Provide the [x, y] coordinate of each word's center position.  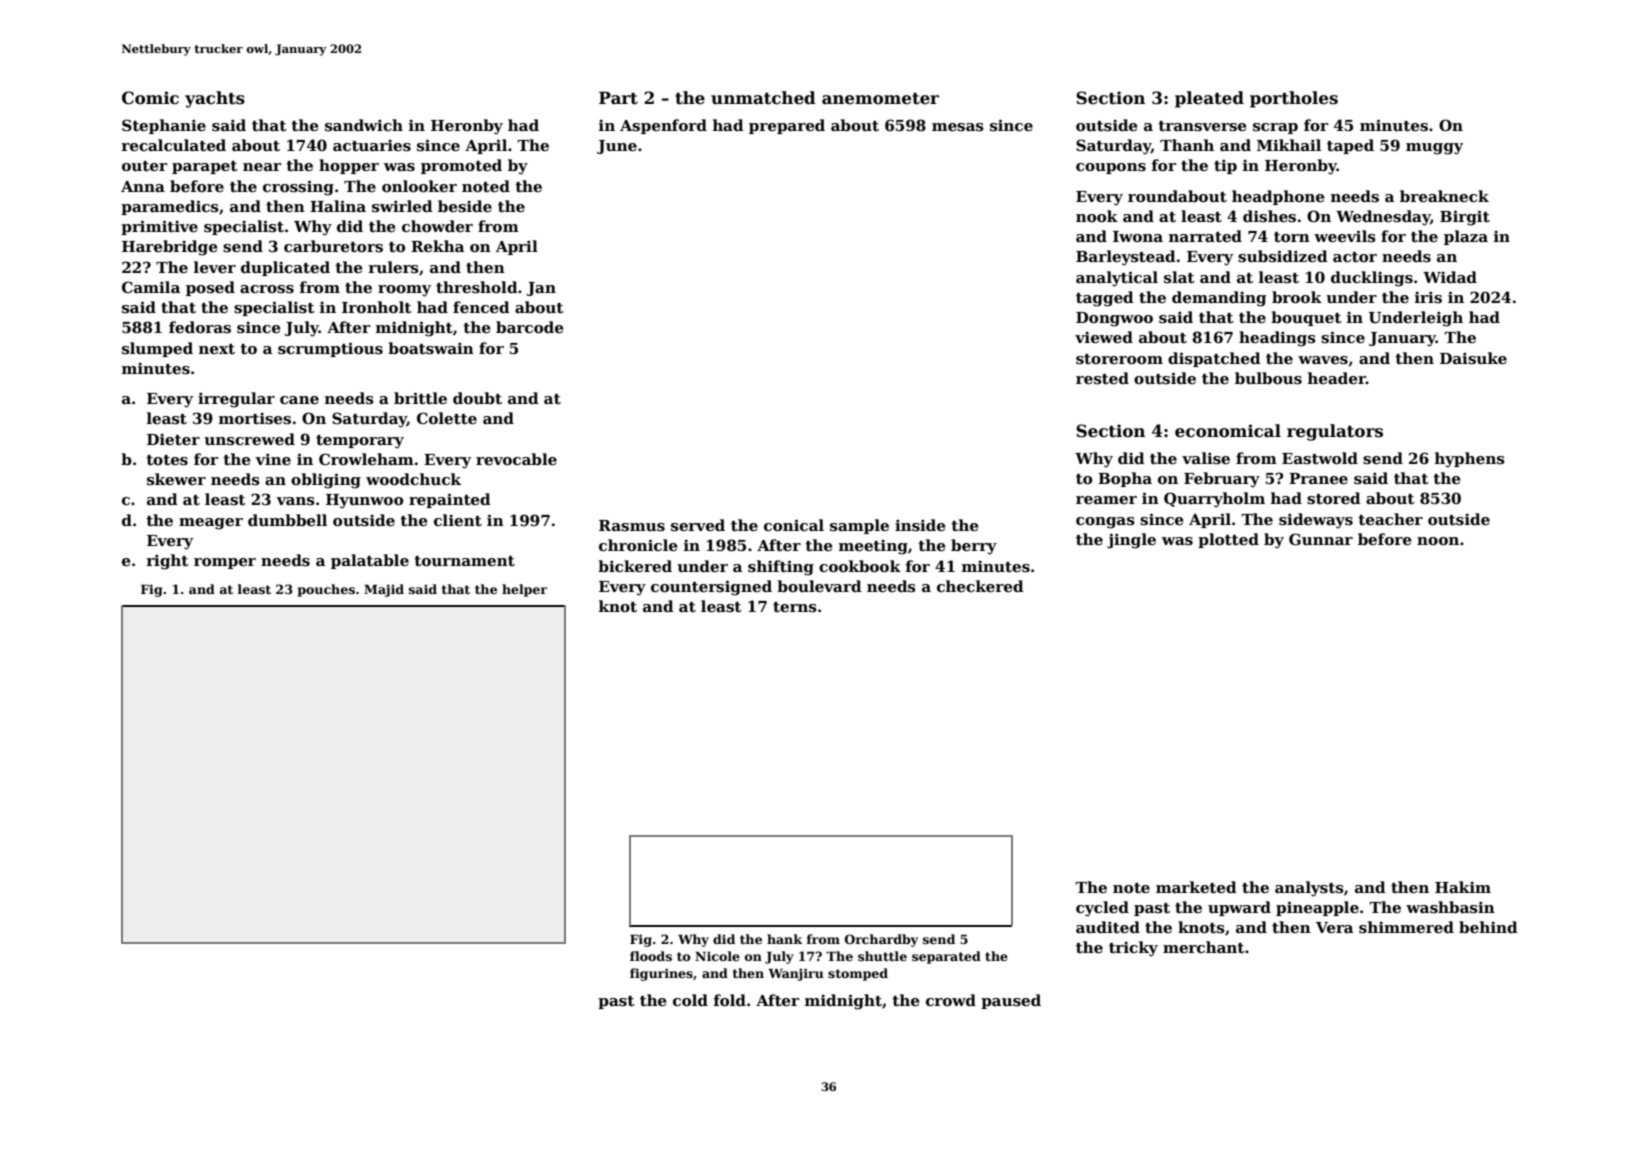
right [168, 562]
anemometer [880, 99]
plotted [1228, 540]
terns [795, 607]
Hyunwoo [364, 501]
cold [690, 1000]
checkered [980, 586]
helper [524, 590]
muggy [1434, 149]
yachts [215, 99]
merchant [1204, 947]
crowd [951, 1000]
